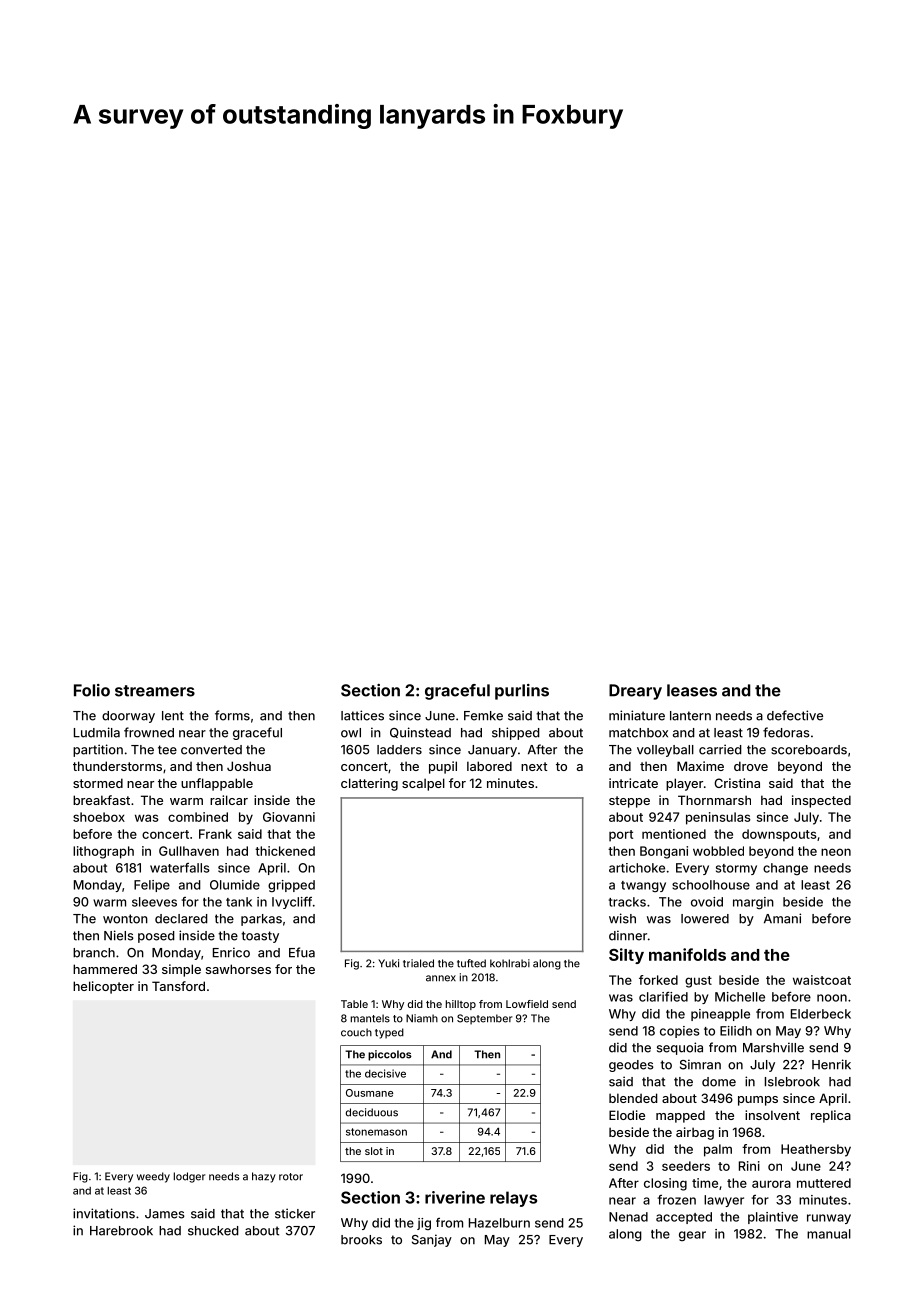  I want to click on Heathersby, so click(816, 1150).
